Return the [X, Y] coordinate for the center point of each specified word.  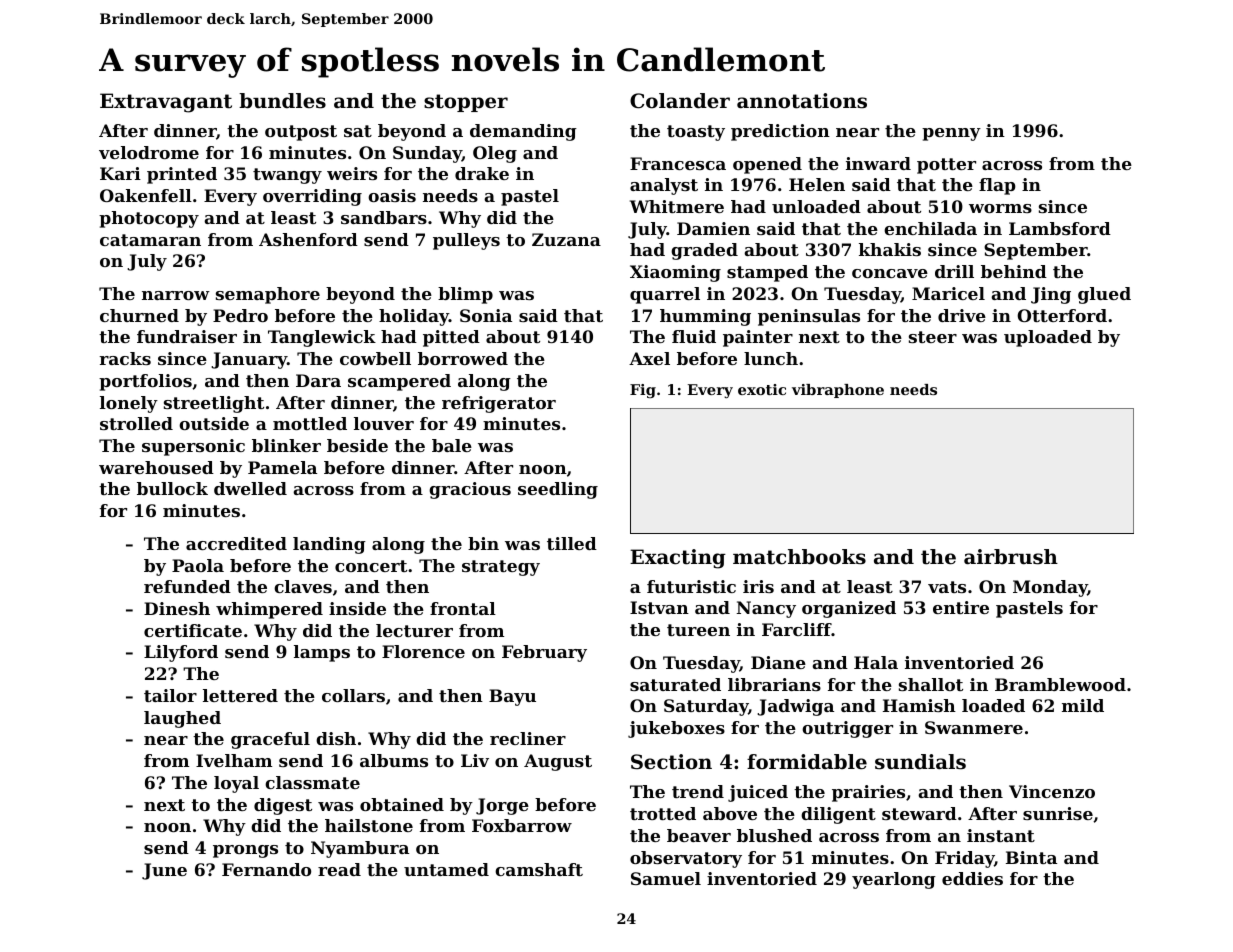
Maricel [948, 293]
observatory [686, 859]
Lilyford [181, 653]
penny [951, 134]
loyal [236, 784]
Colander [680, 101]
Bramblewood [1060, 684]
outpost [301, 133]
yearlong [894, 880]
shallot [931, 684]
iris [758, 586]
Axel [649, 358]
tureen [698, 630]
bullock [172, 488]
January [249, 360]
